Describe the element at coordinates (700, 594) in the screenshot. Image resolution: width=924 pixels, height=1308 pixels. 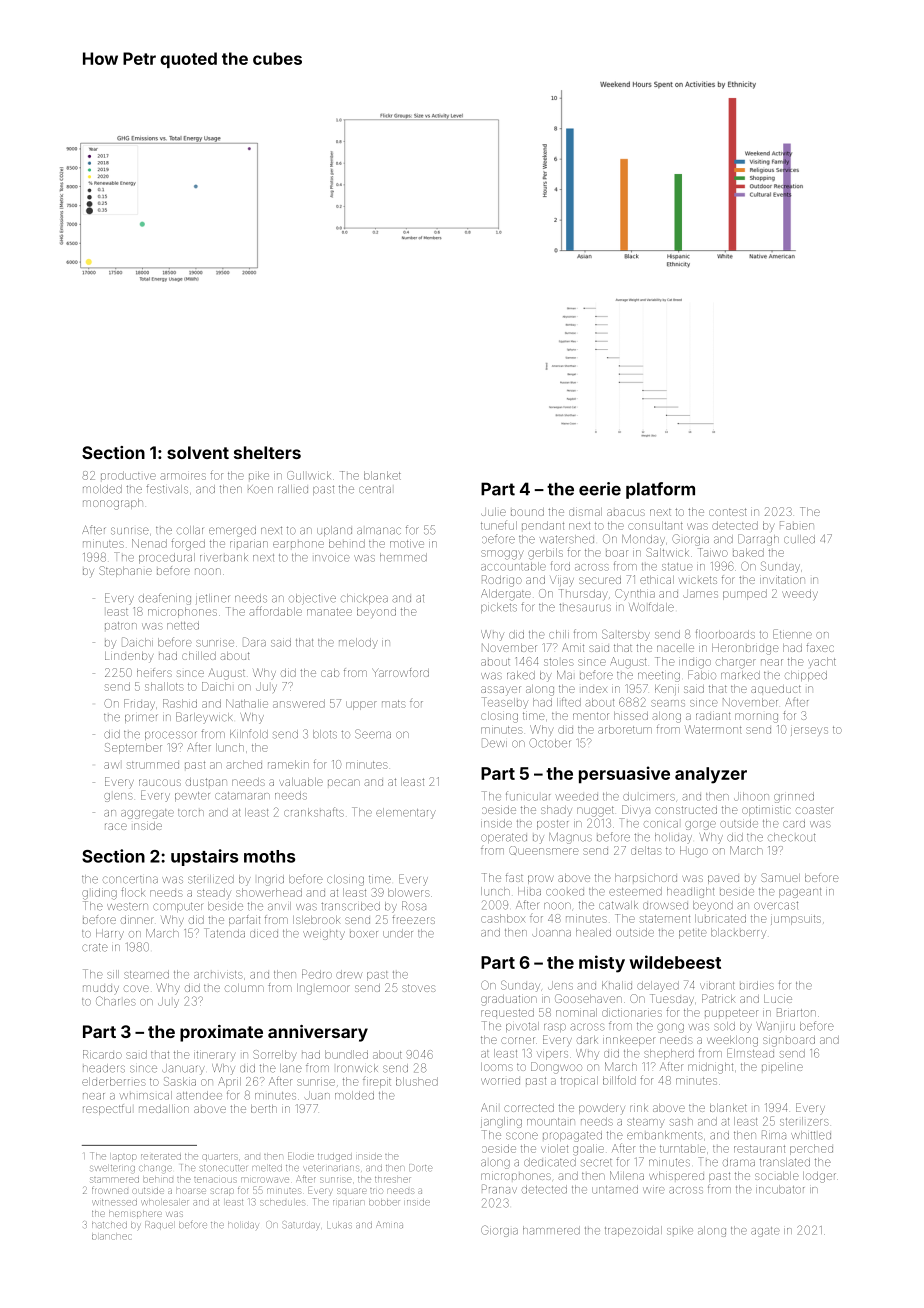
I see `James` at that location.
